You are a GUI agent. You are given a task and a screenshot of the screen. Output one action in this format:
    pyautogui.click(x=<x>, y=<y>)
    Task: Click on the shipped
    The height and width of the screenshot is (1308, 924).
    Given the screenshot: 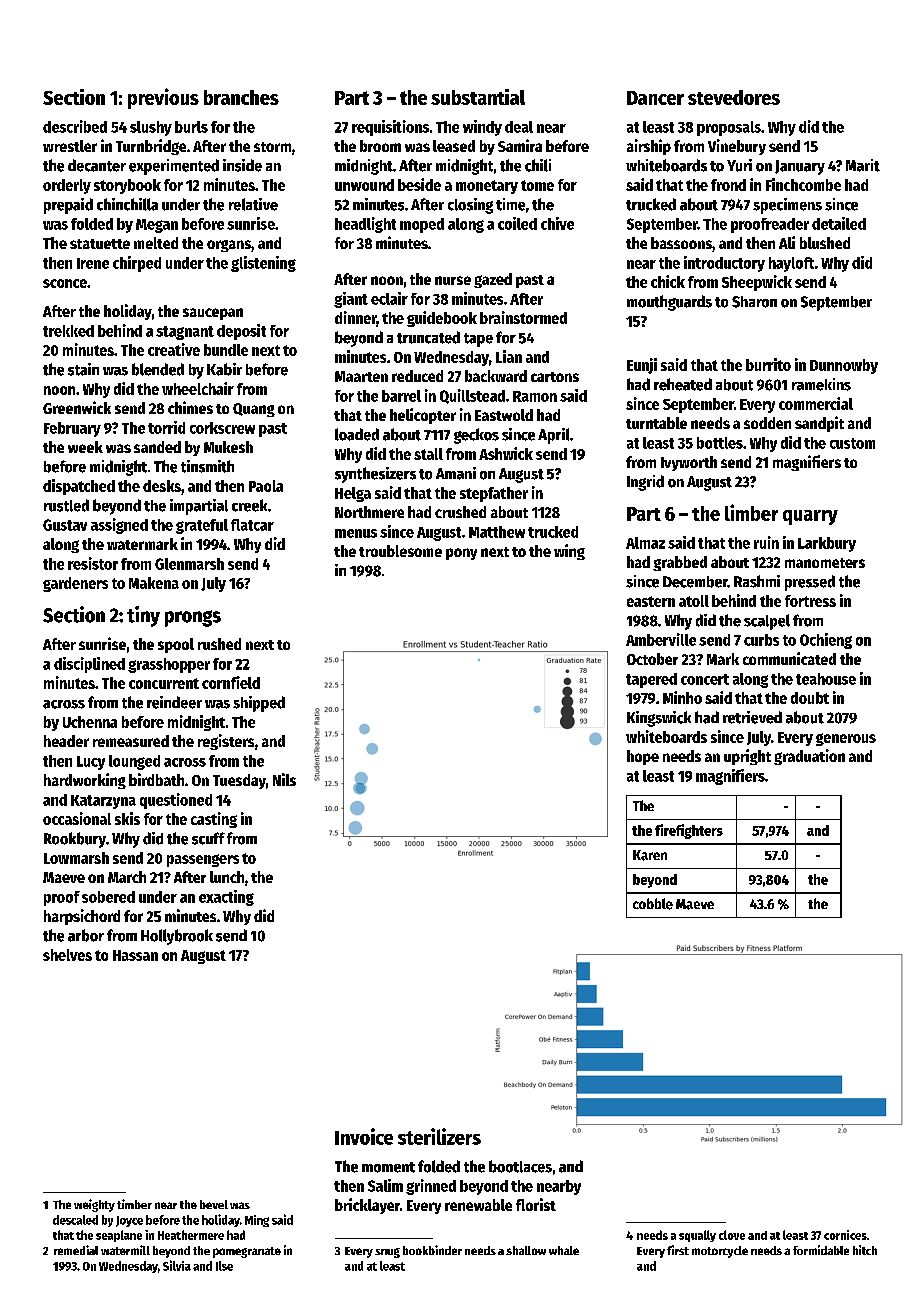 What is the action you would take?
    pyautogui.click(x=259, y=704)
